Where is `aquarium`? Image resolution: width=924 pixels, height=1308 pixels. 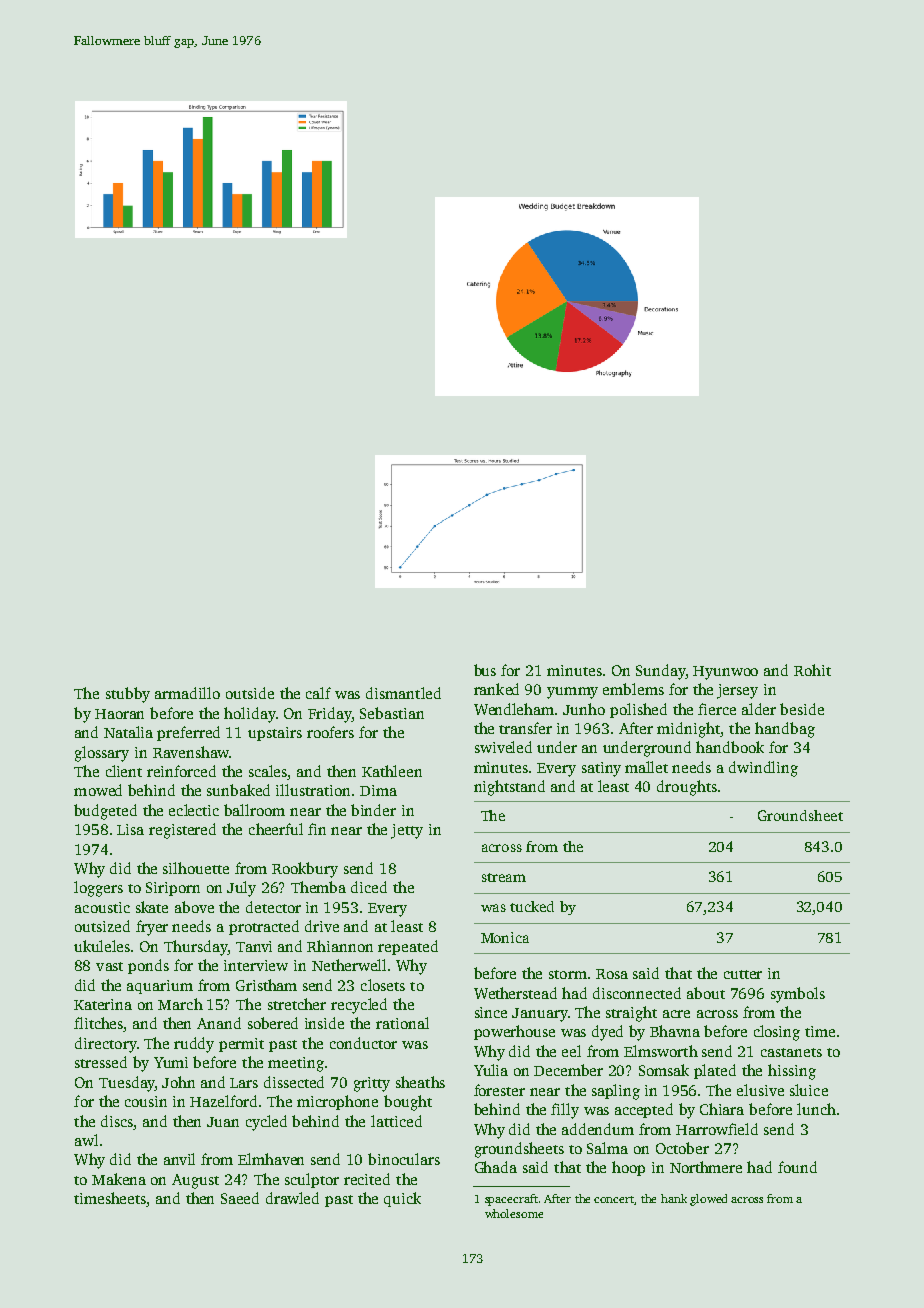 aquarium is located at coordinates (160, 987).
